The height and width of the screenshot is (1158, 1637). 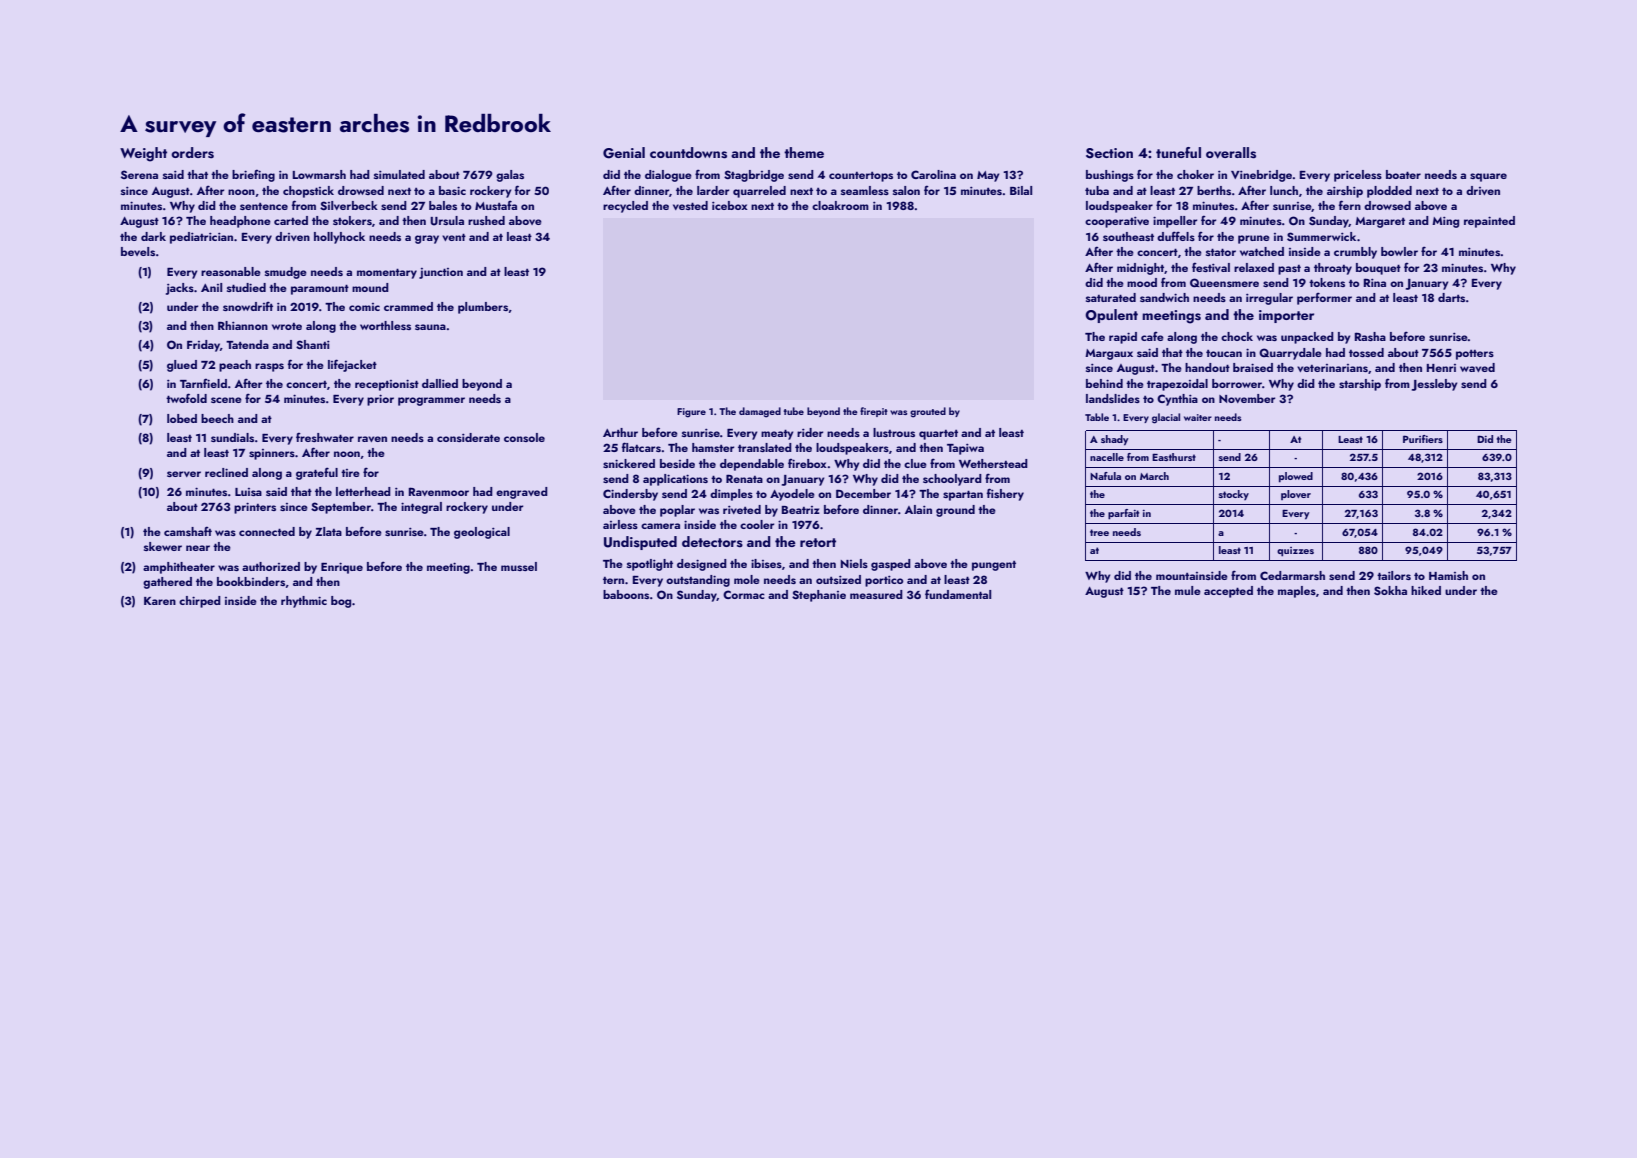 I want to click on junction, so click(x=441, y=273).
